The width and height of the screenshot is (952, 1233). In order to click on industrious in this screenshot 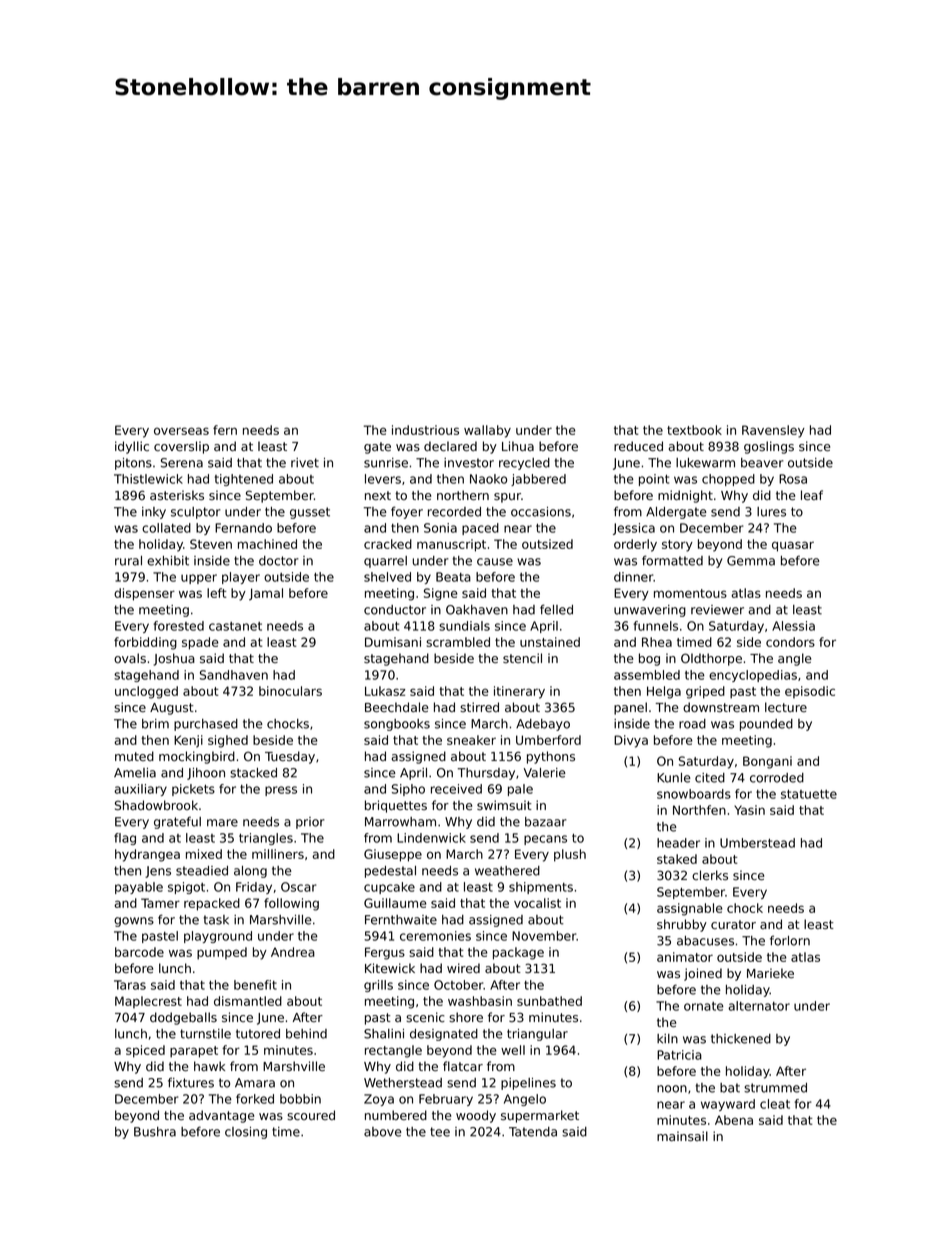, I will do `click(425, 430)`.
